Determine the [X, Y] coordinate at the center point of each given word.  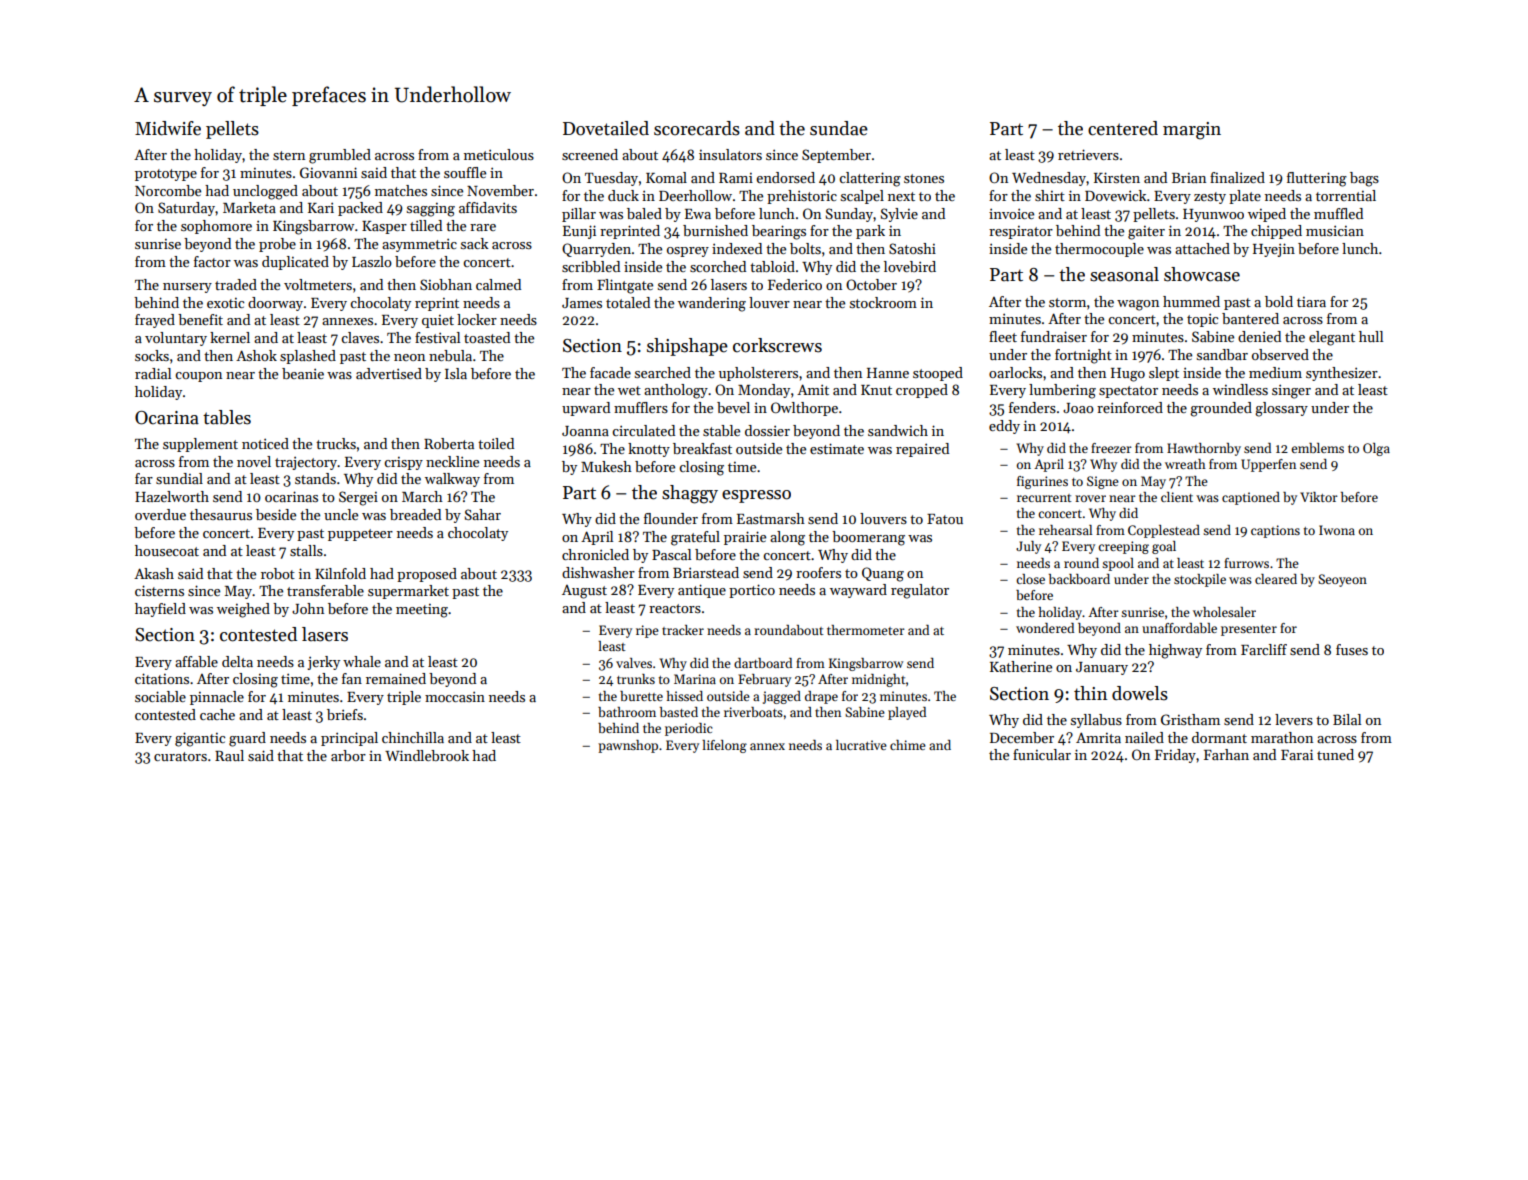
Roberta [449, 443]
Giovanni [328, 172]
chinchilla [413, 737]
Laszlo [372, 261]
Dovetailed [606, 128]
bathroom [627, 712]
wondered [1045, 628]
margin [1192, 131]
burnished [715, 230]
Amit [813, 389]
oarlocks [1015, 372]
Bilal [1347, 719]
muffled [1338, 213]
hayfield [160, 610]
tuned [1335, 754]
